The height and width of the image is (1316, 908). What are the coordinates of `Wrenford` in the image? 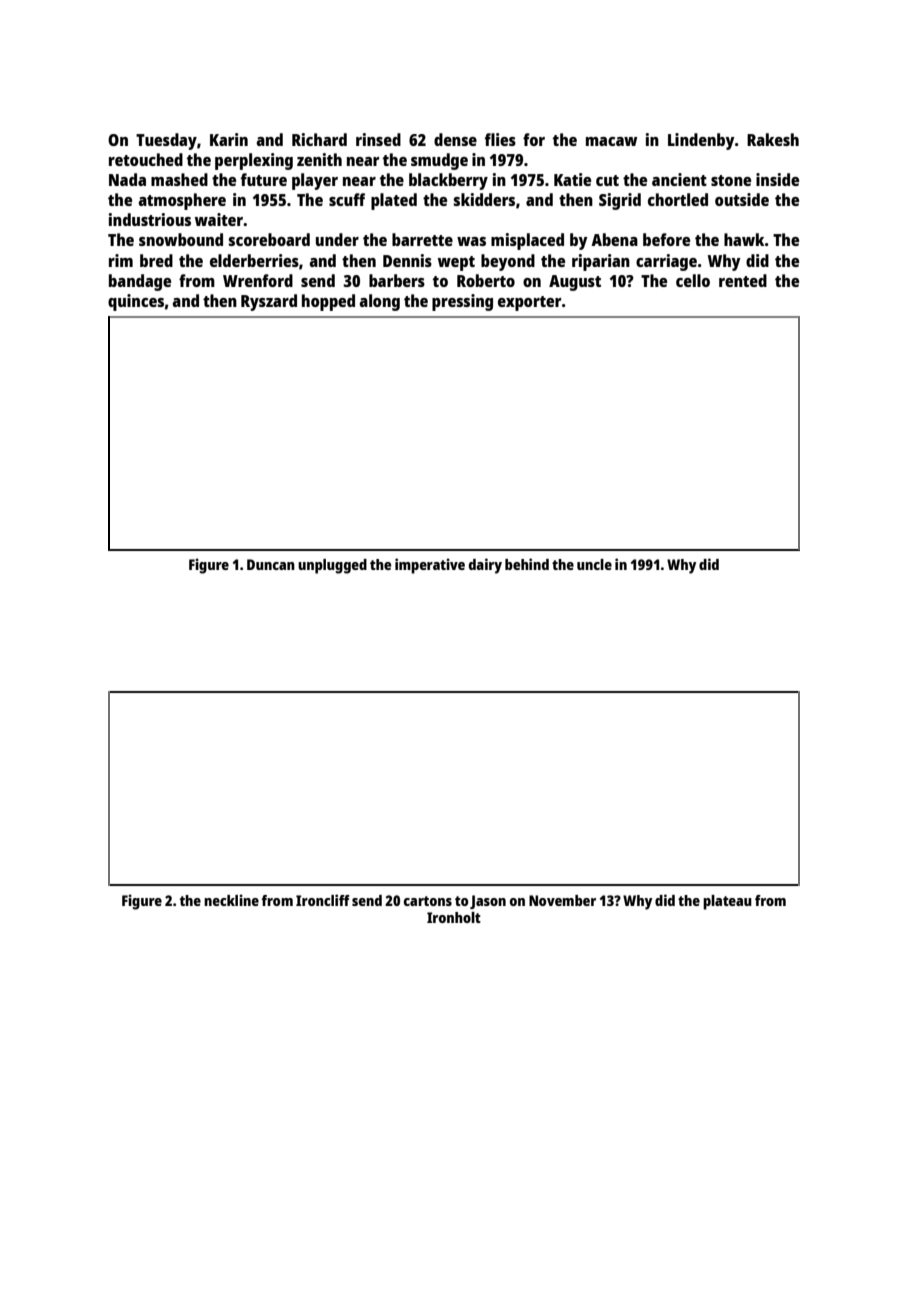 It's located at (258, 280).
